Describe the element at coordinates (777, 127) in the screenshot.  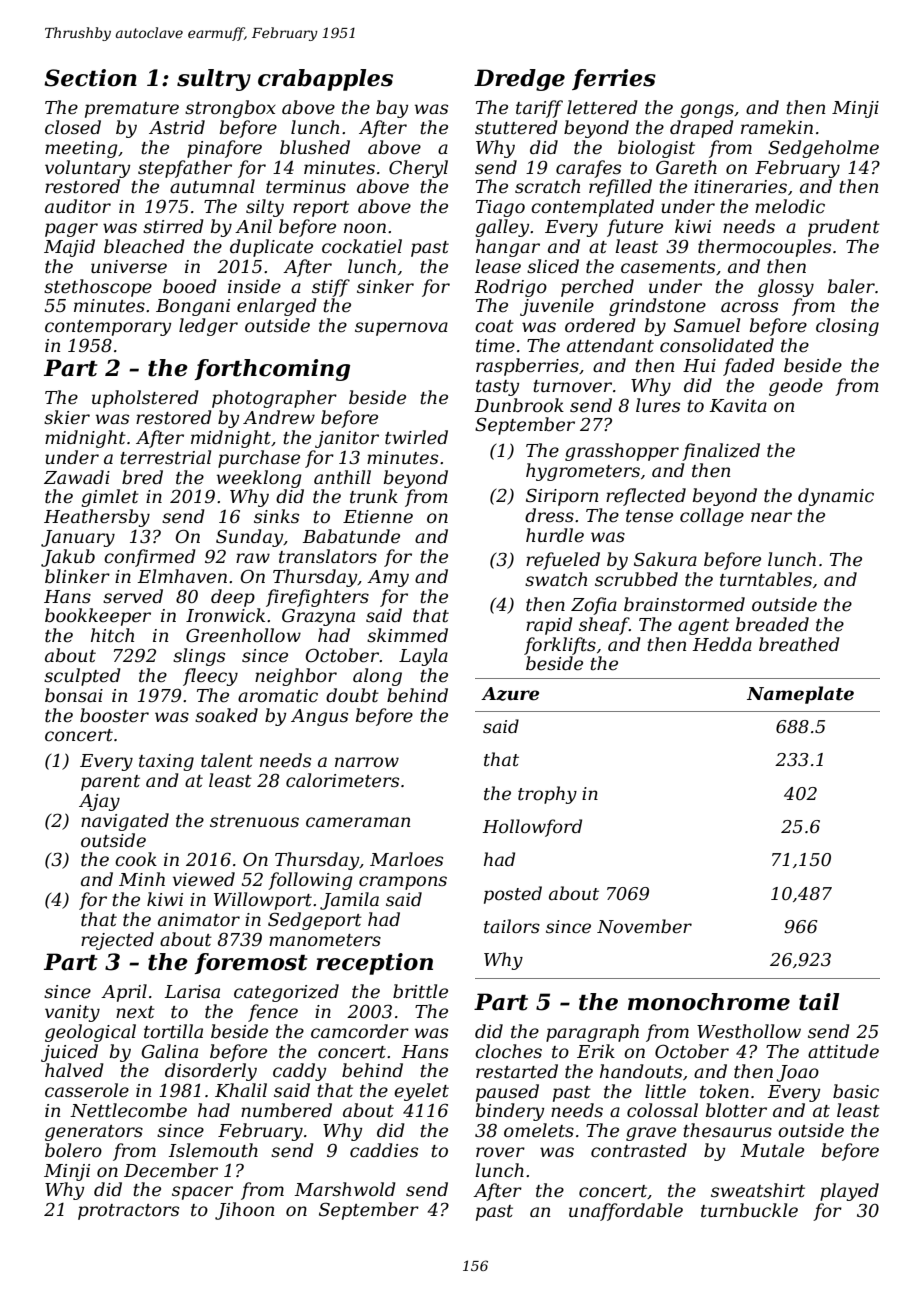
I see `ramekin` at that location.
